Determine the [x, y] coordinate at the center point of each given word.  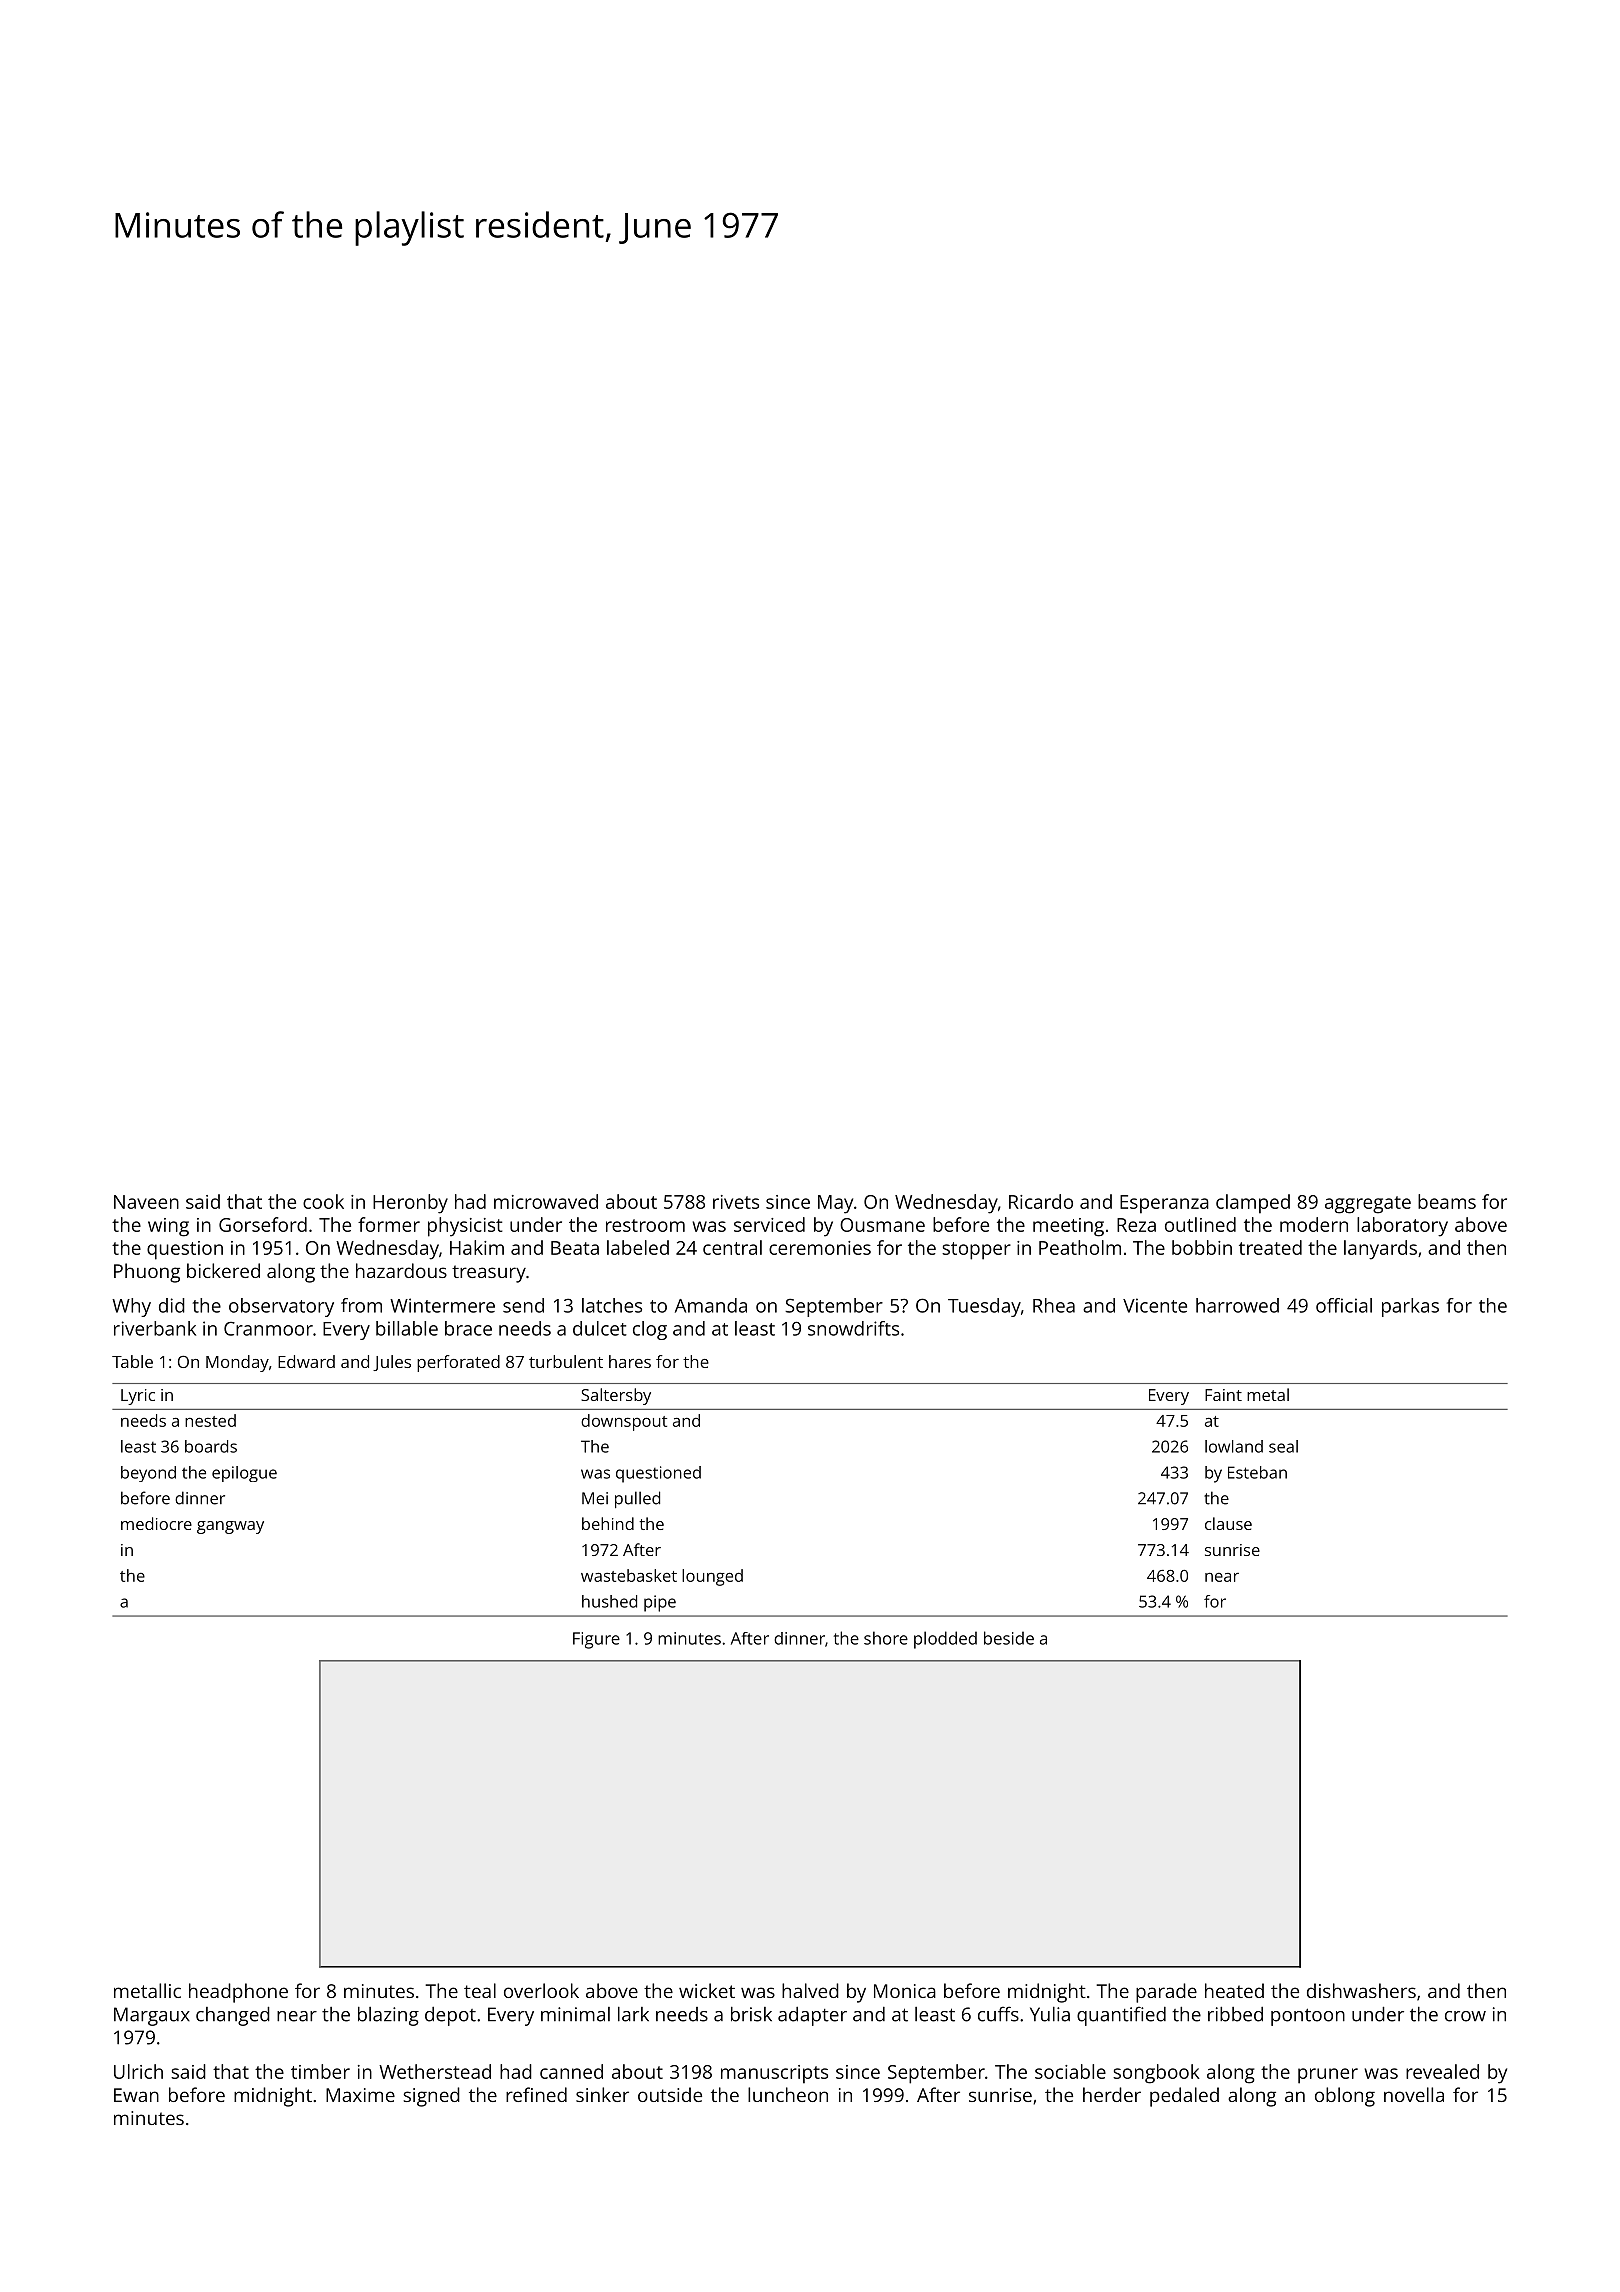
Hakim [477, 1247]
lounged [712, 1577]
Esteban [1257, 1472]
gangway [230, 1527]
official [1344, 1305]
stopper [976, 1251]
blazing [388, 2016]
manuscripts [774, 2074]
